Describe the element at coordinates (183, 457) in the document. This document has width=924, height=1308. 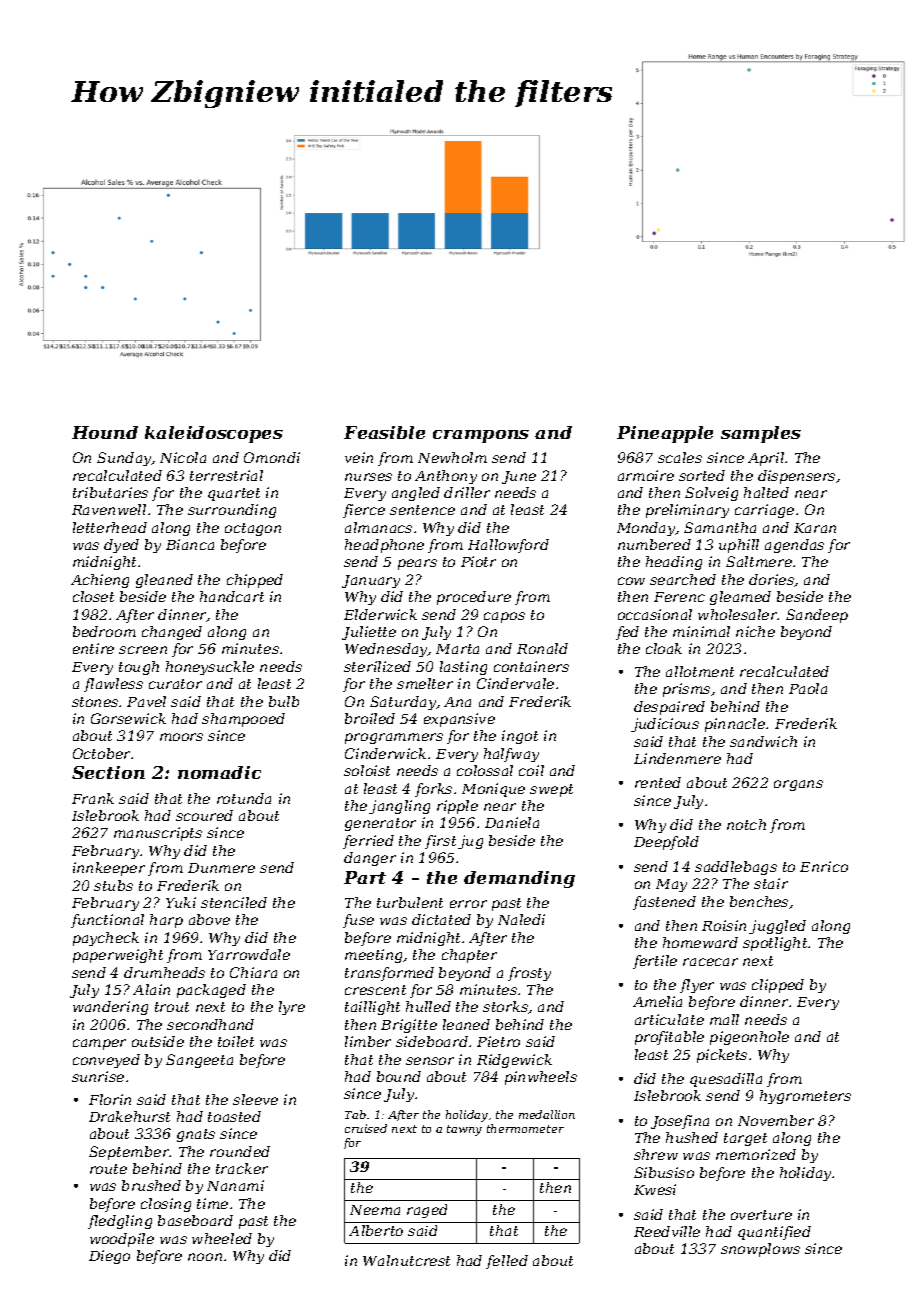
I see `Nicola` at that location.
